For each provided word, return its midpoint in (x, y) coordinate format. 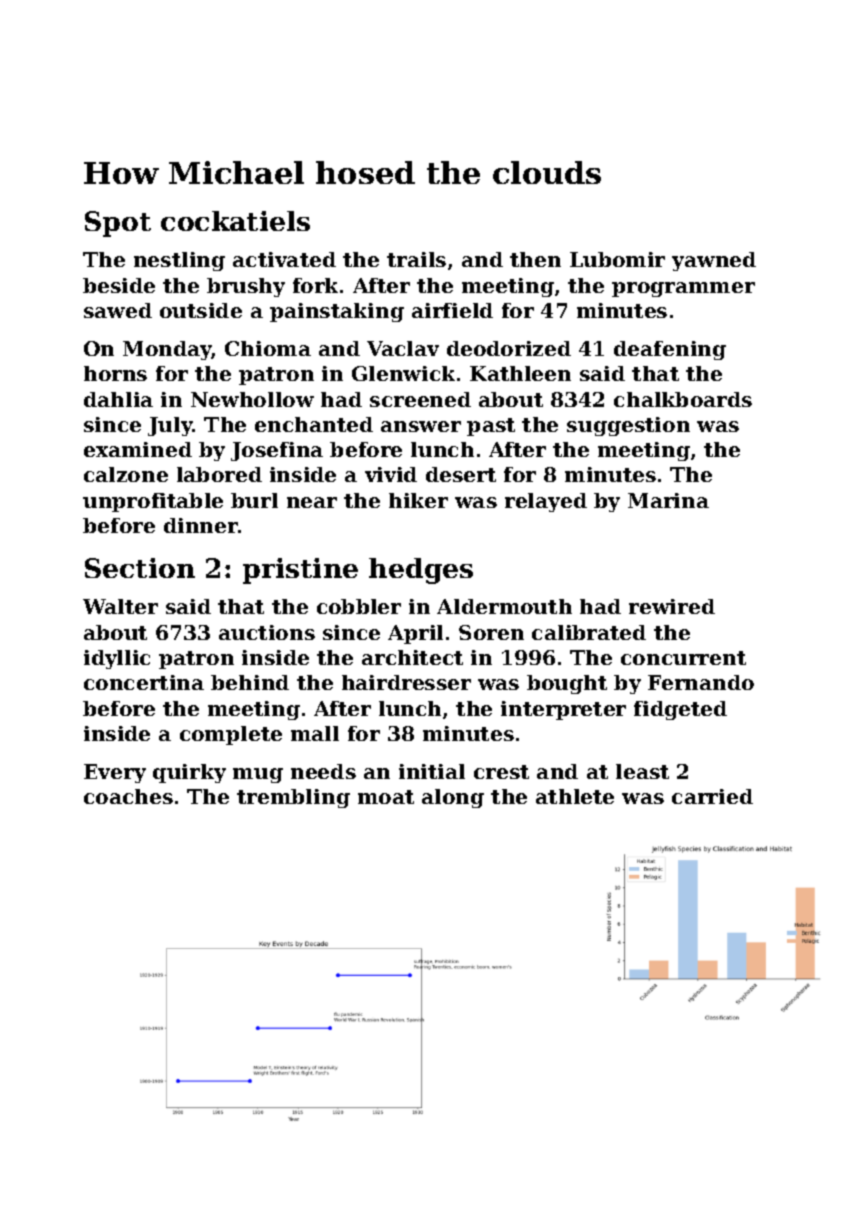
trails (416, 259)
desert (461, 474)
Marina (668, 500)
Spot (118, 224)
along (453, 798)
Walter (120, 606)
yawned (714, 261)
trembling (293, 798)
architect (412, 657)
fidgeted (680, 710)
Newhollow (252, 399)
